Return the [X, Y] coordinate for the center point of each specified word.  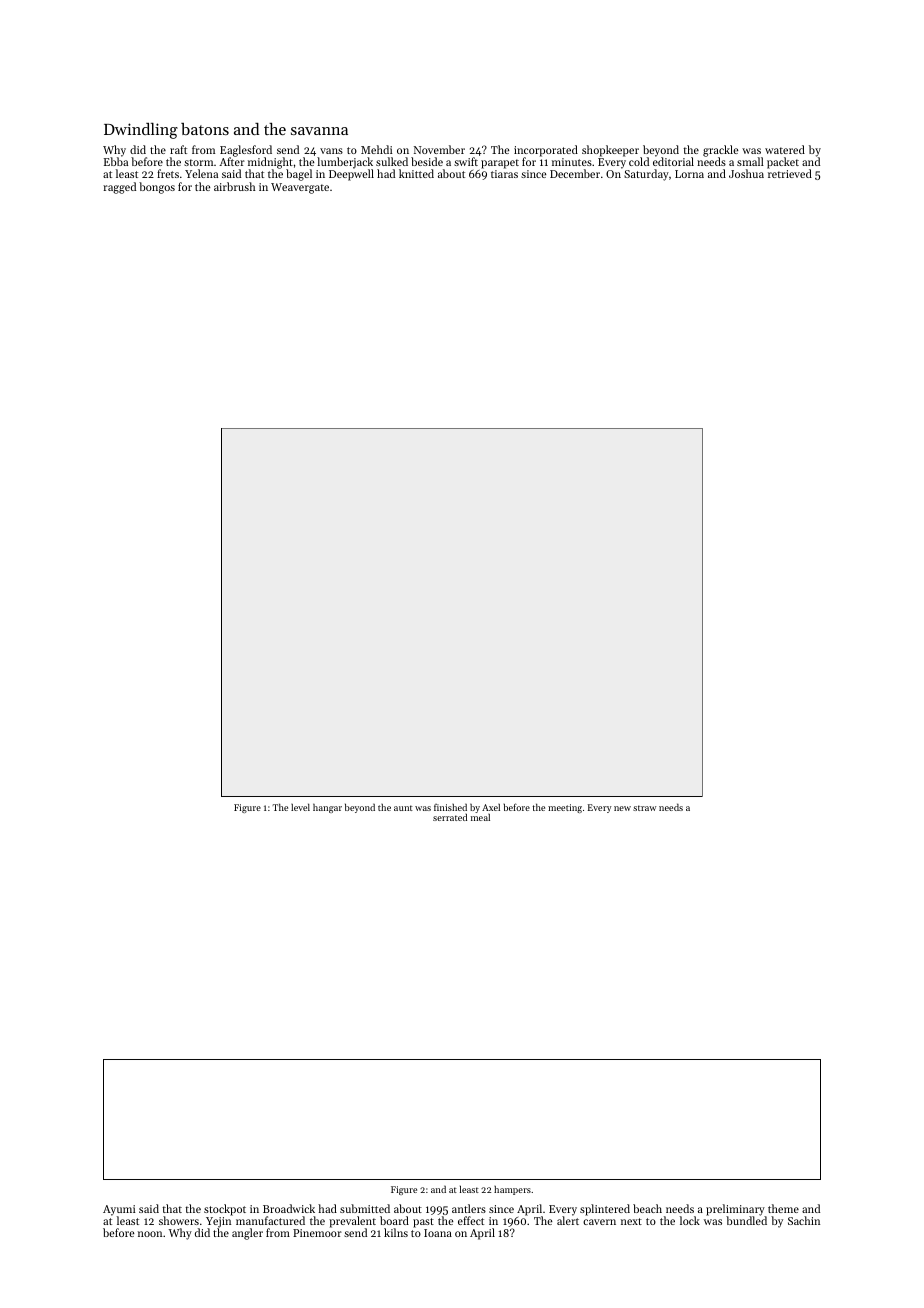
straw [644, 808]
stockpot [225, 1210]
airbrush [235, 186]
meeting [565, 808]
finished [450, 807]
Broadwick [289, 1208]
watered [785, 149]
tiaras [504, 174]
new [622, 808]
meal [480, 817]
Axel [491, 807]
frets [168, 173]
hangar [327, 808]
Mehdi [376, 149]
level [300, 807]
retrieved [790, 174]
